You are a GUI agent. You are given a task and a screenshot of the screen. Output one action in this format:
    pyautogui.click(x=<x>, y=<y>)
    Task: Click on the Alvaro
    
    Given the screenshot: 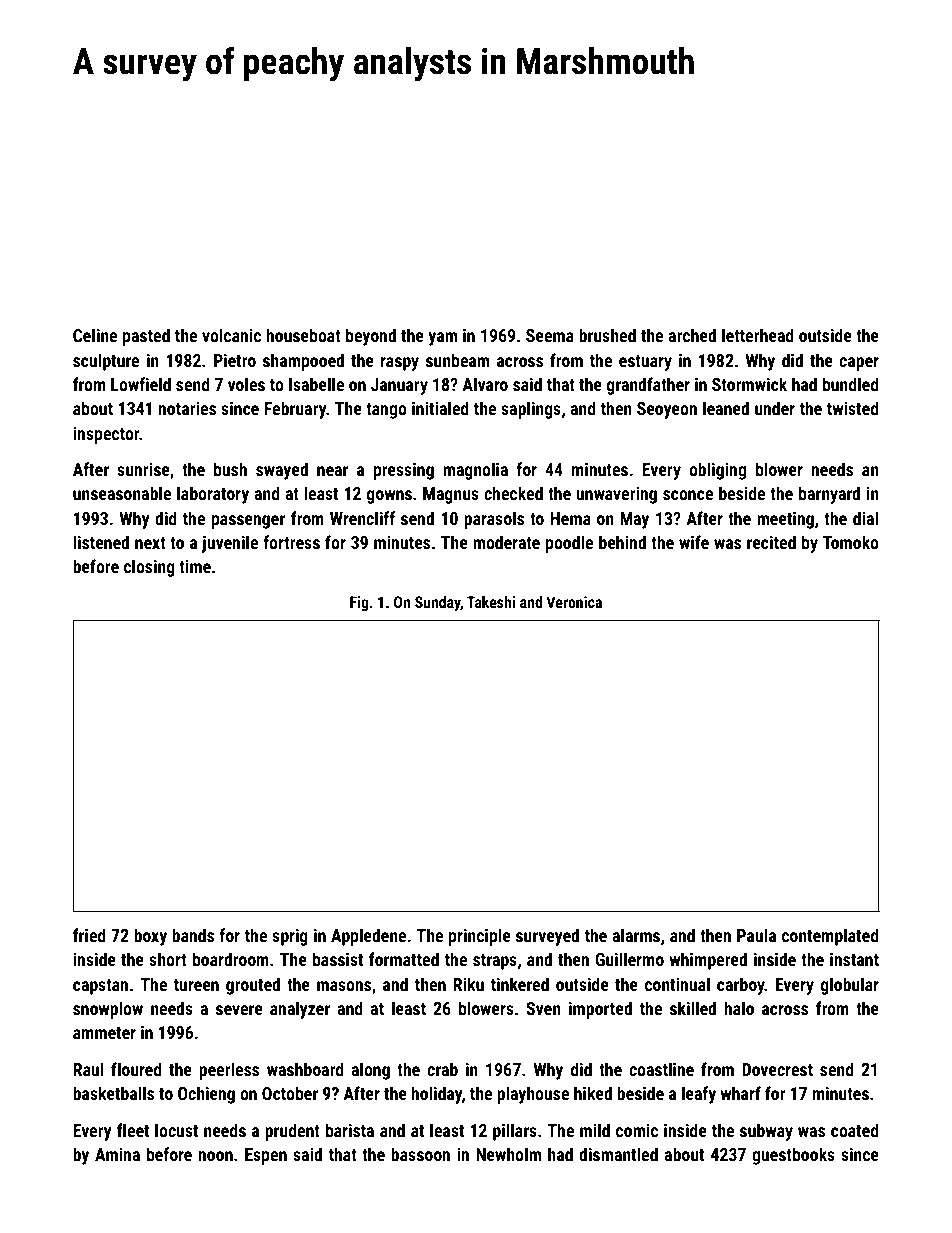 What is the action you would take?
    pyautogui.click(x=485, y=384)
